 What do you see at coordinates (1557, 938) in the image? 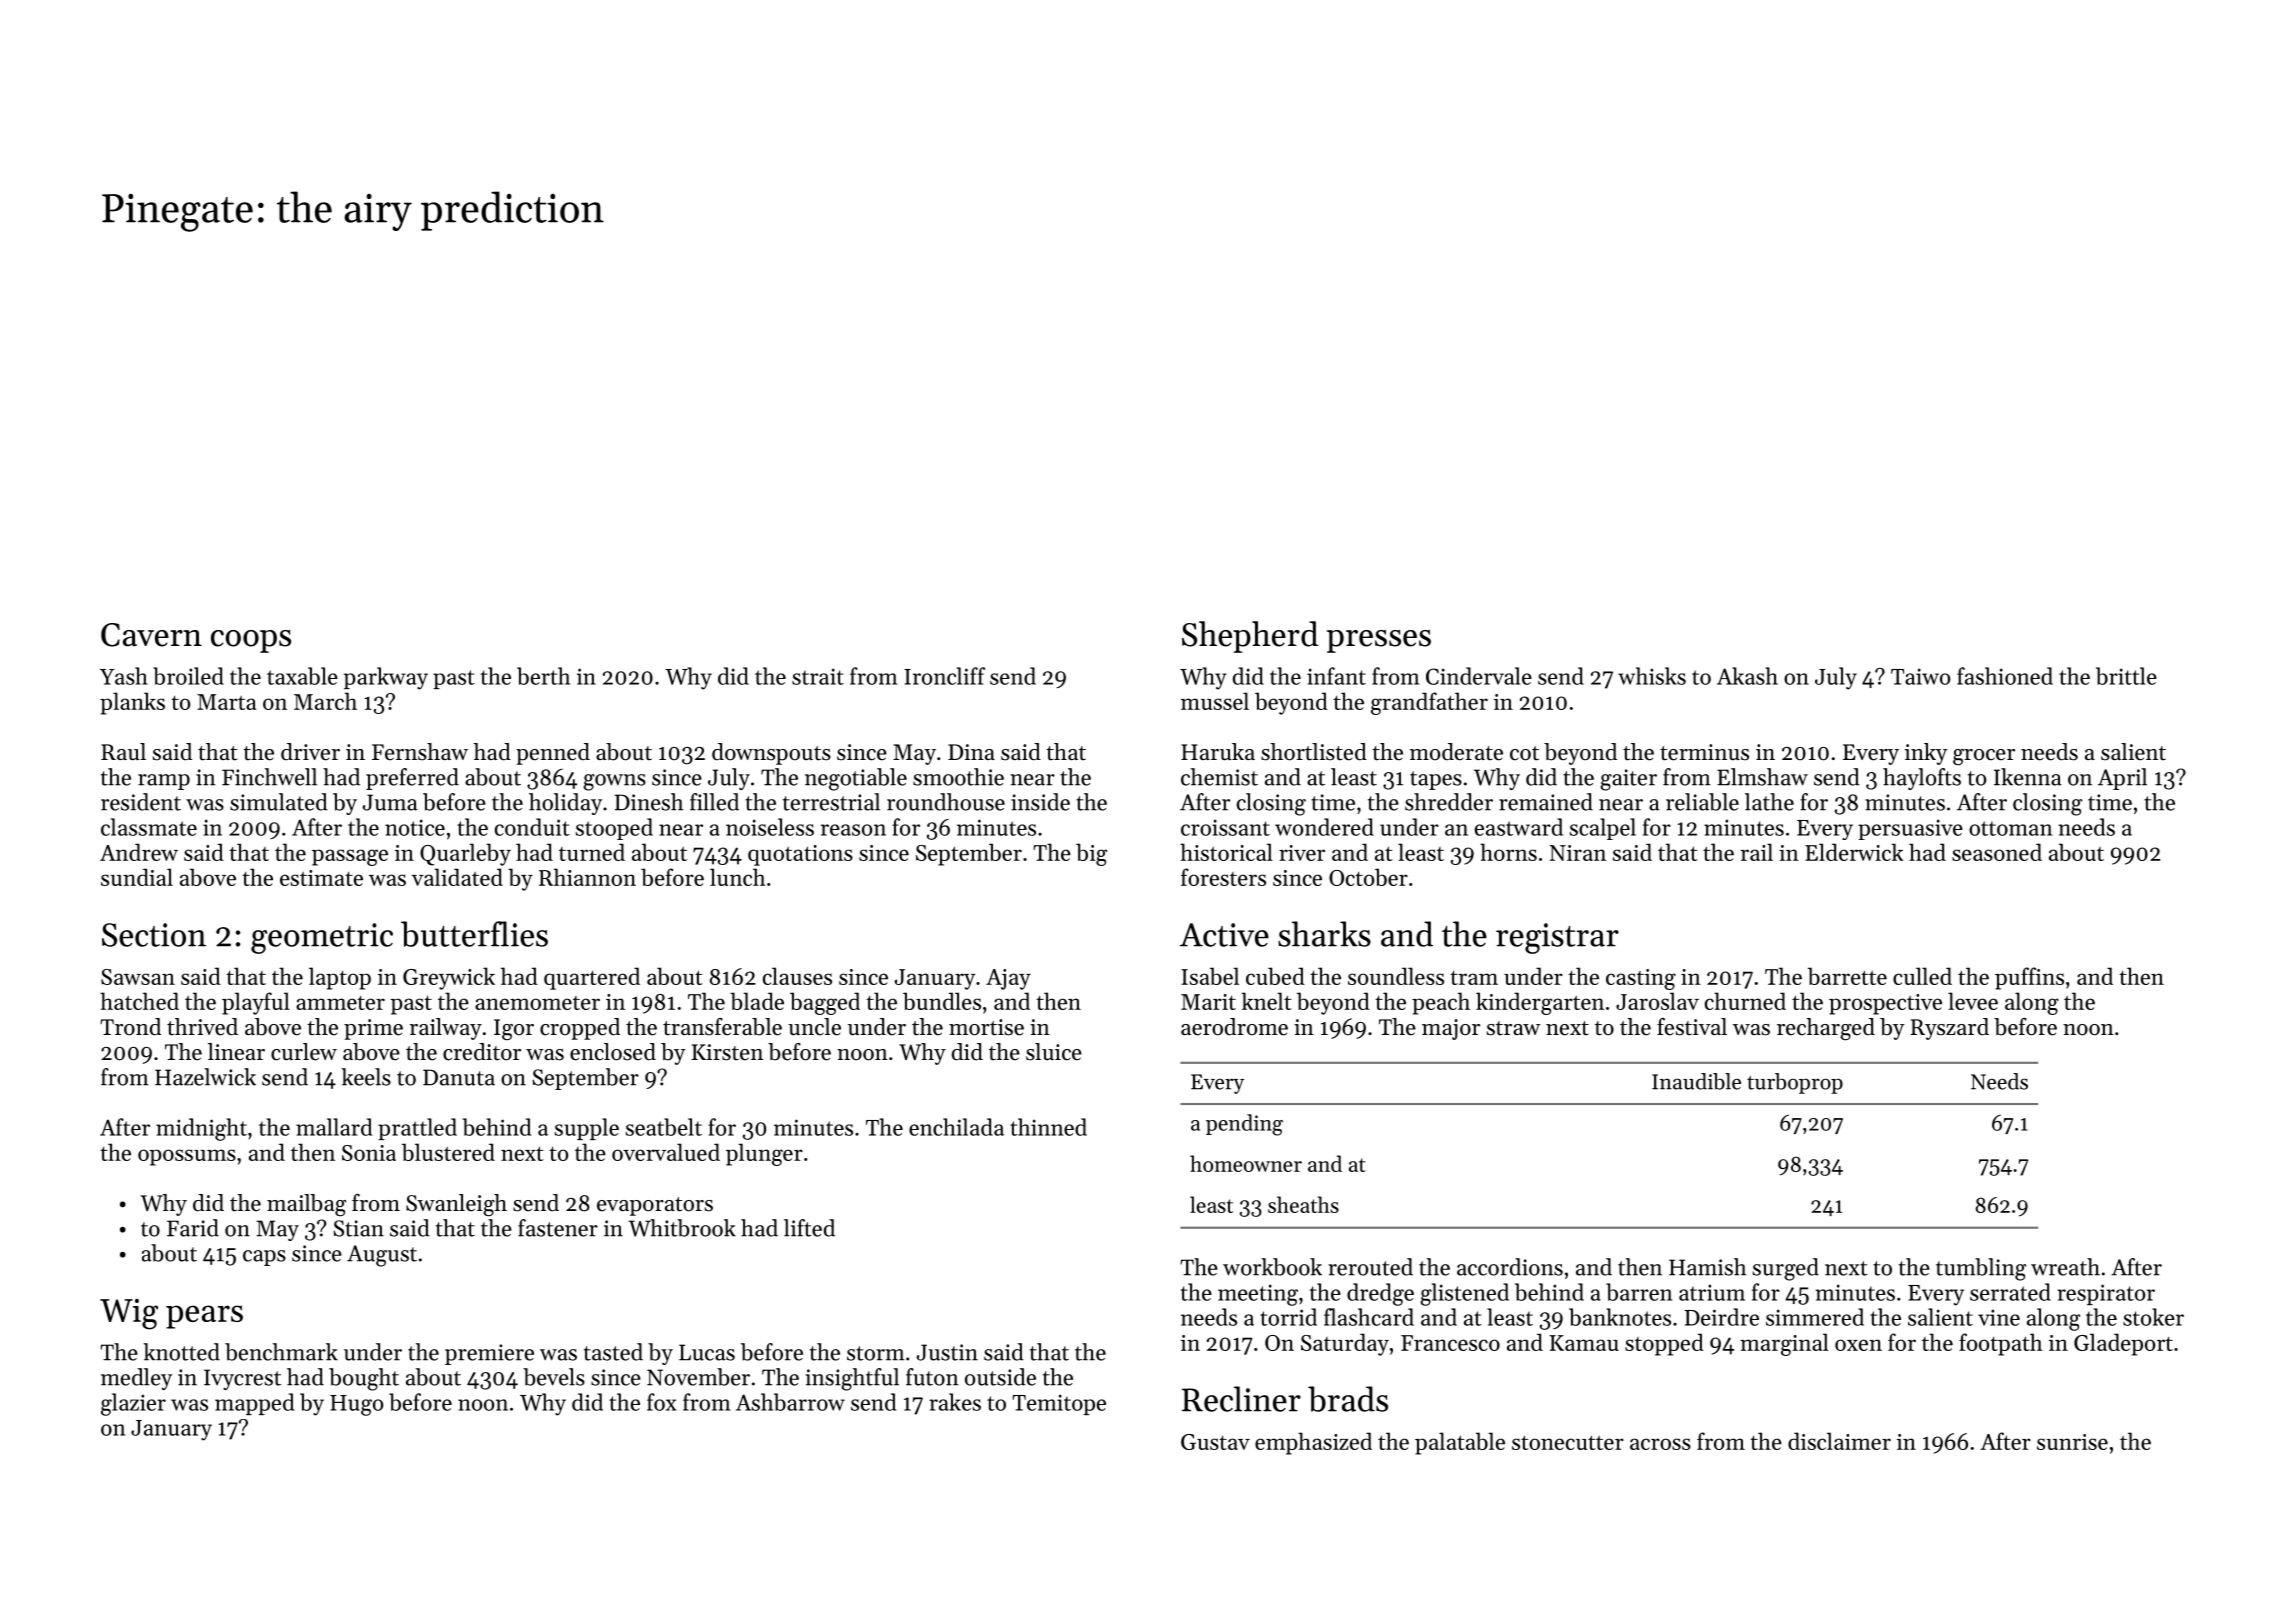
I see `registrar` at bounding box center [1557, 938].
